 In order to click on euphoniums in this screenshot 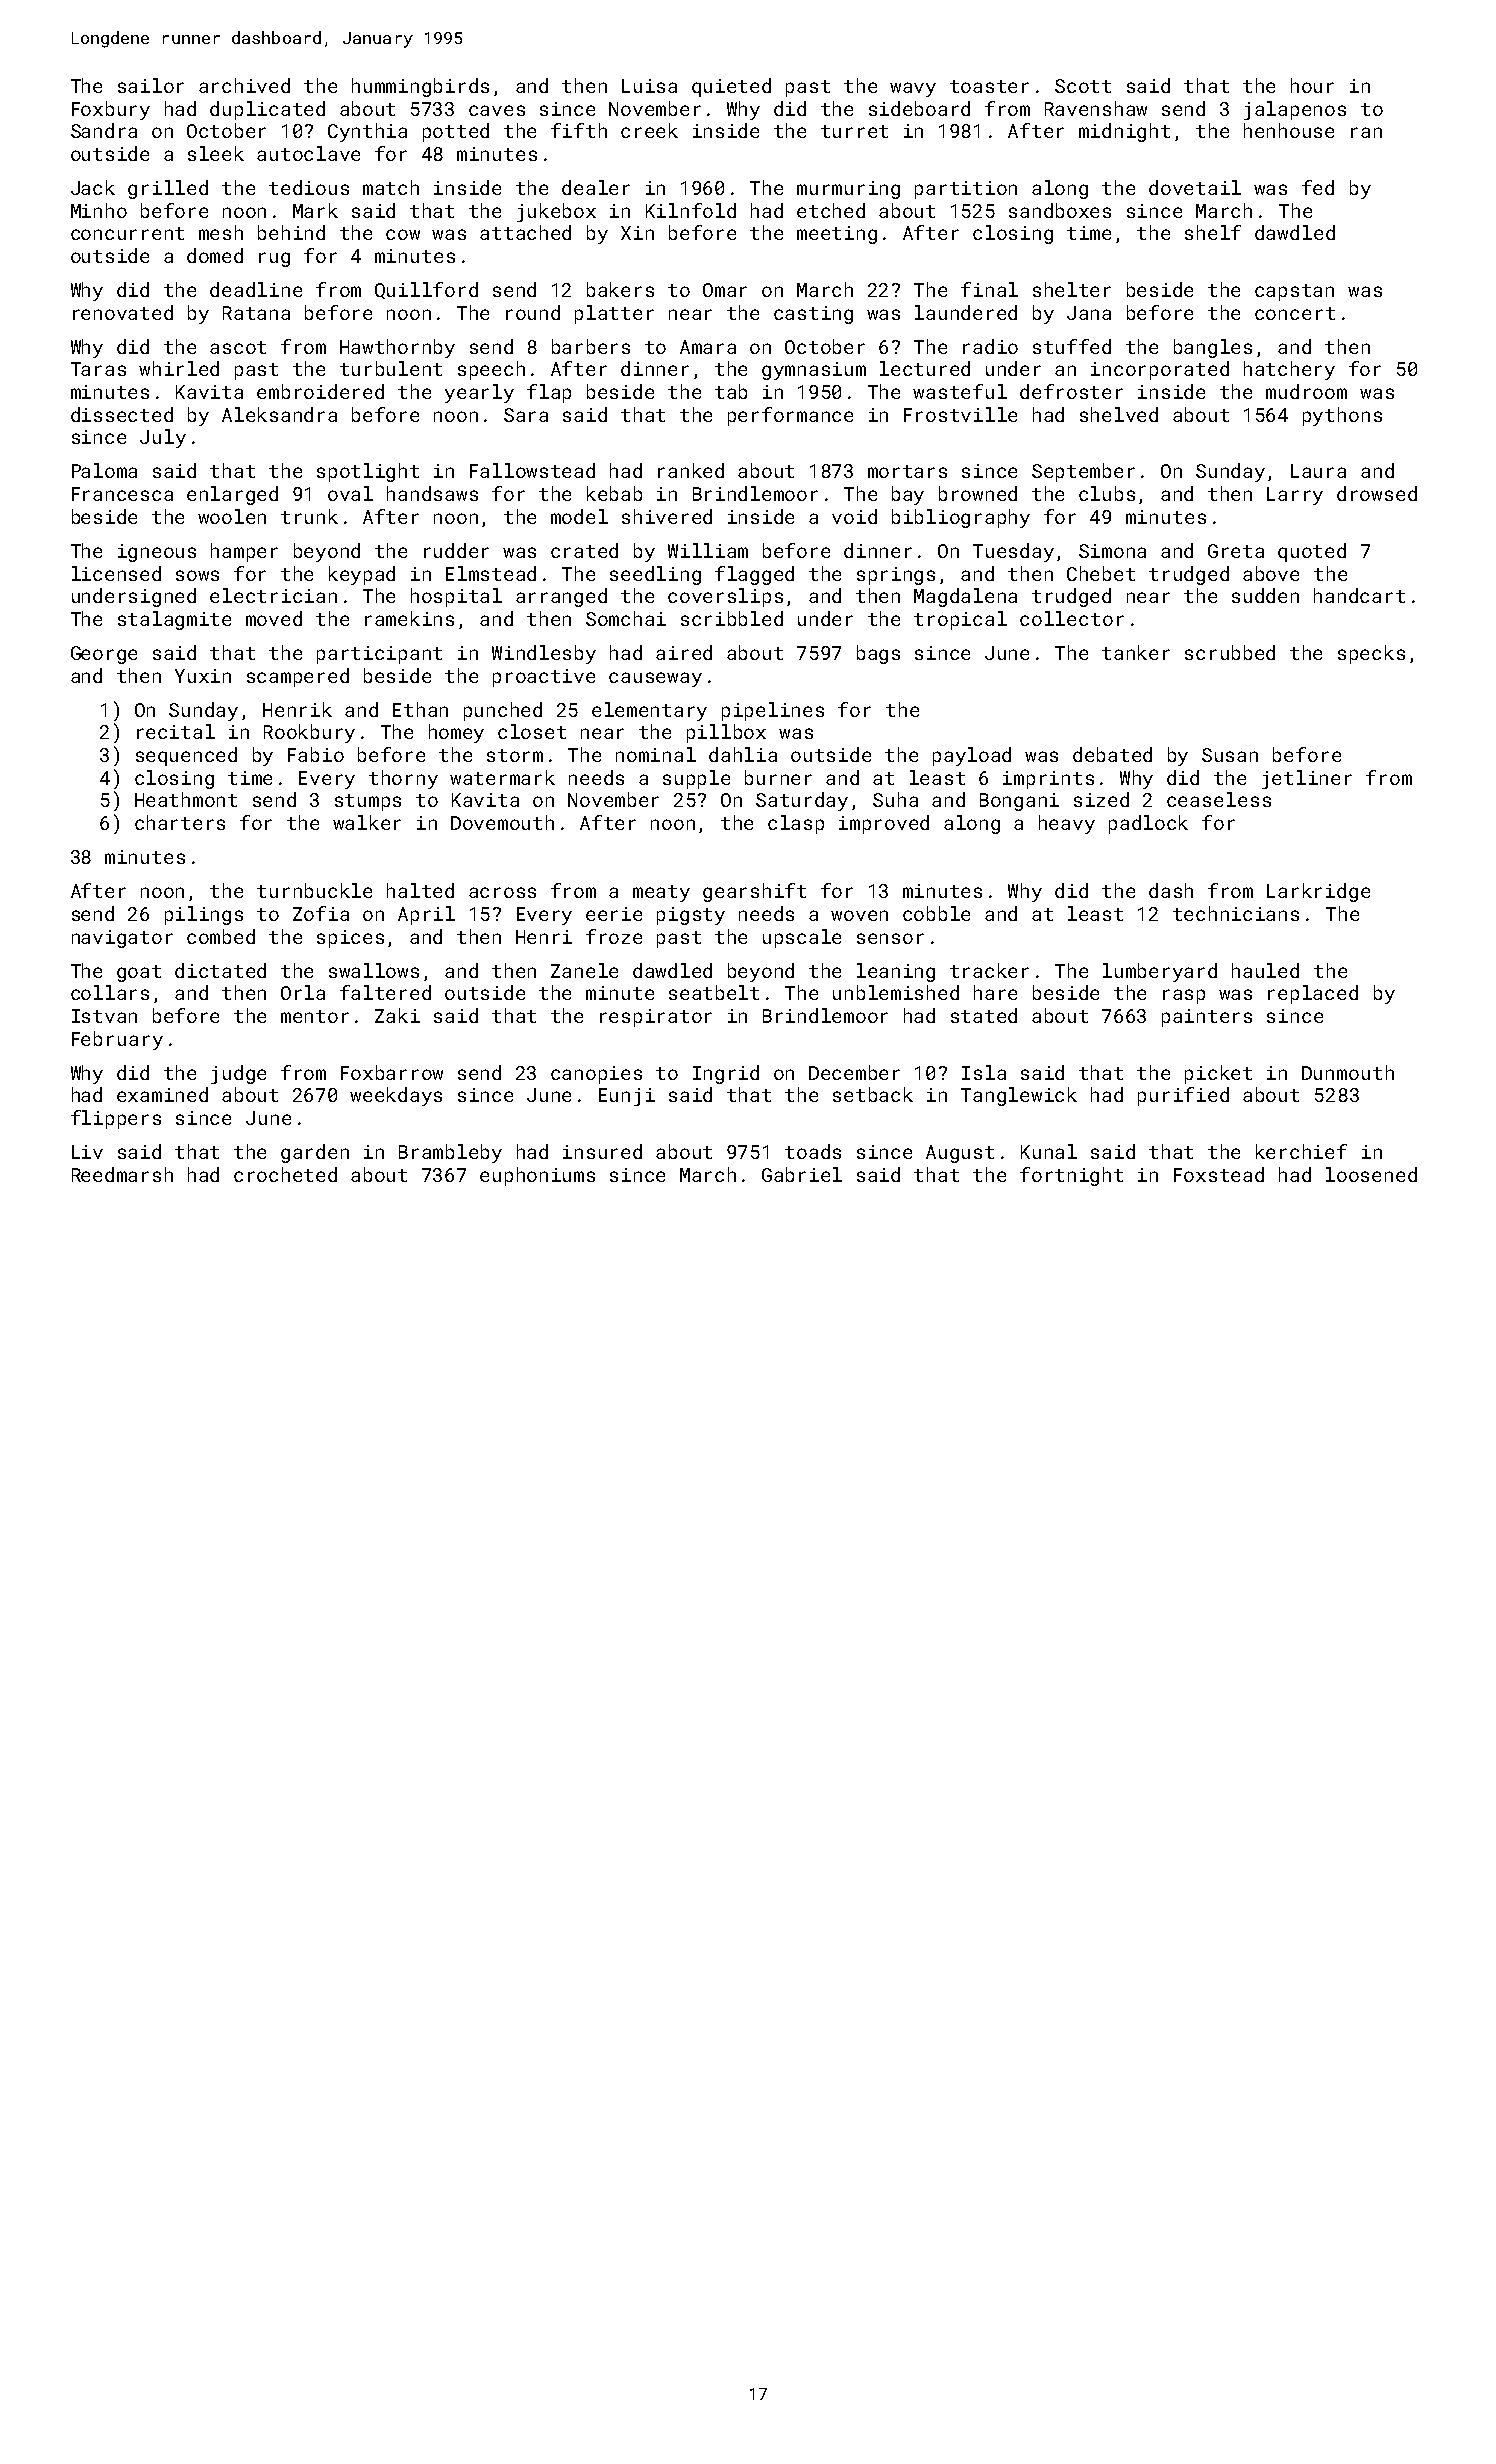, I will do `click(537, 1176)`.
